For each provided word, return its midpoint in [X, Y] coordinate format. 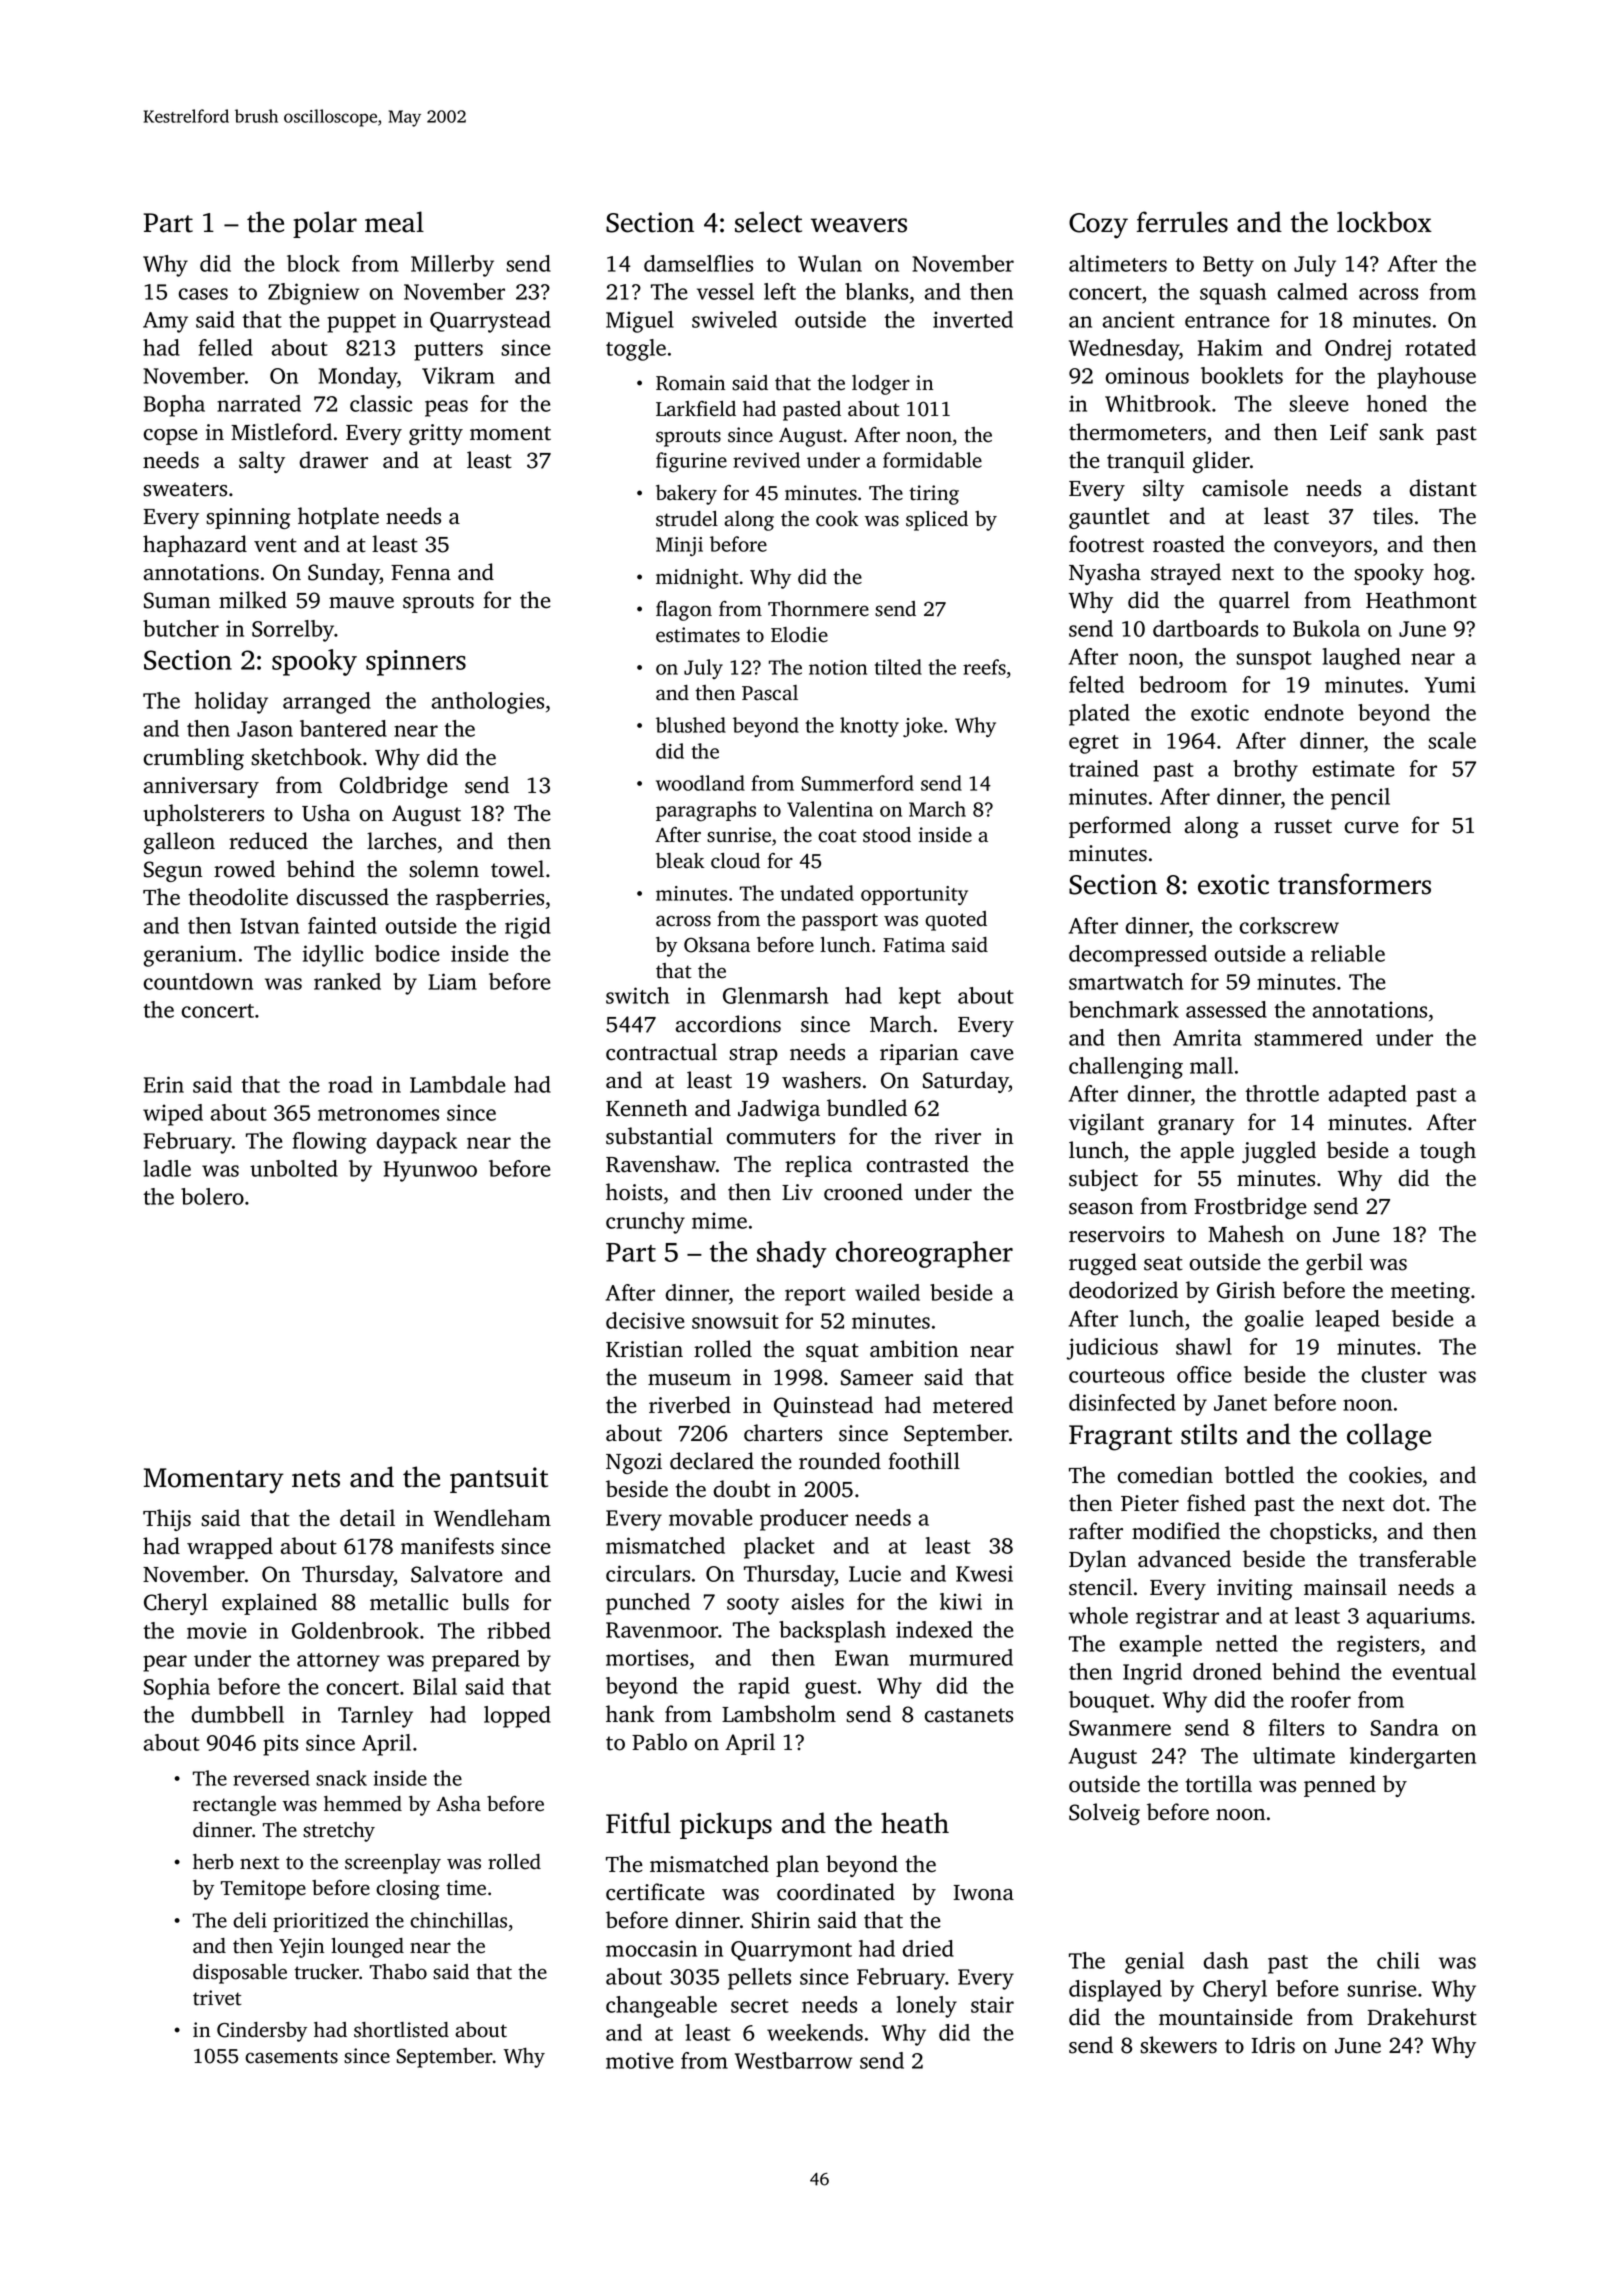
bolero [212, 1196]
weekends [815, 2032]
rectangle [234, 1806]
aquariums [1418, 1618]
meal [394, 222]
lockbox [1384, 222]
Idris [1273, 2045]
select [768, 222]
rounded [840, 1461]
